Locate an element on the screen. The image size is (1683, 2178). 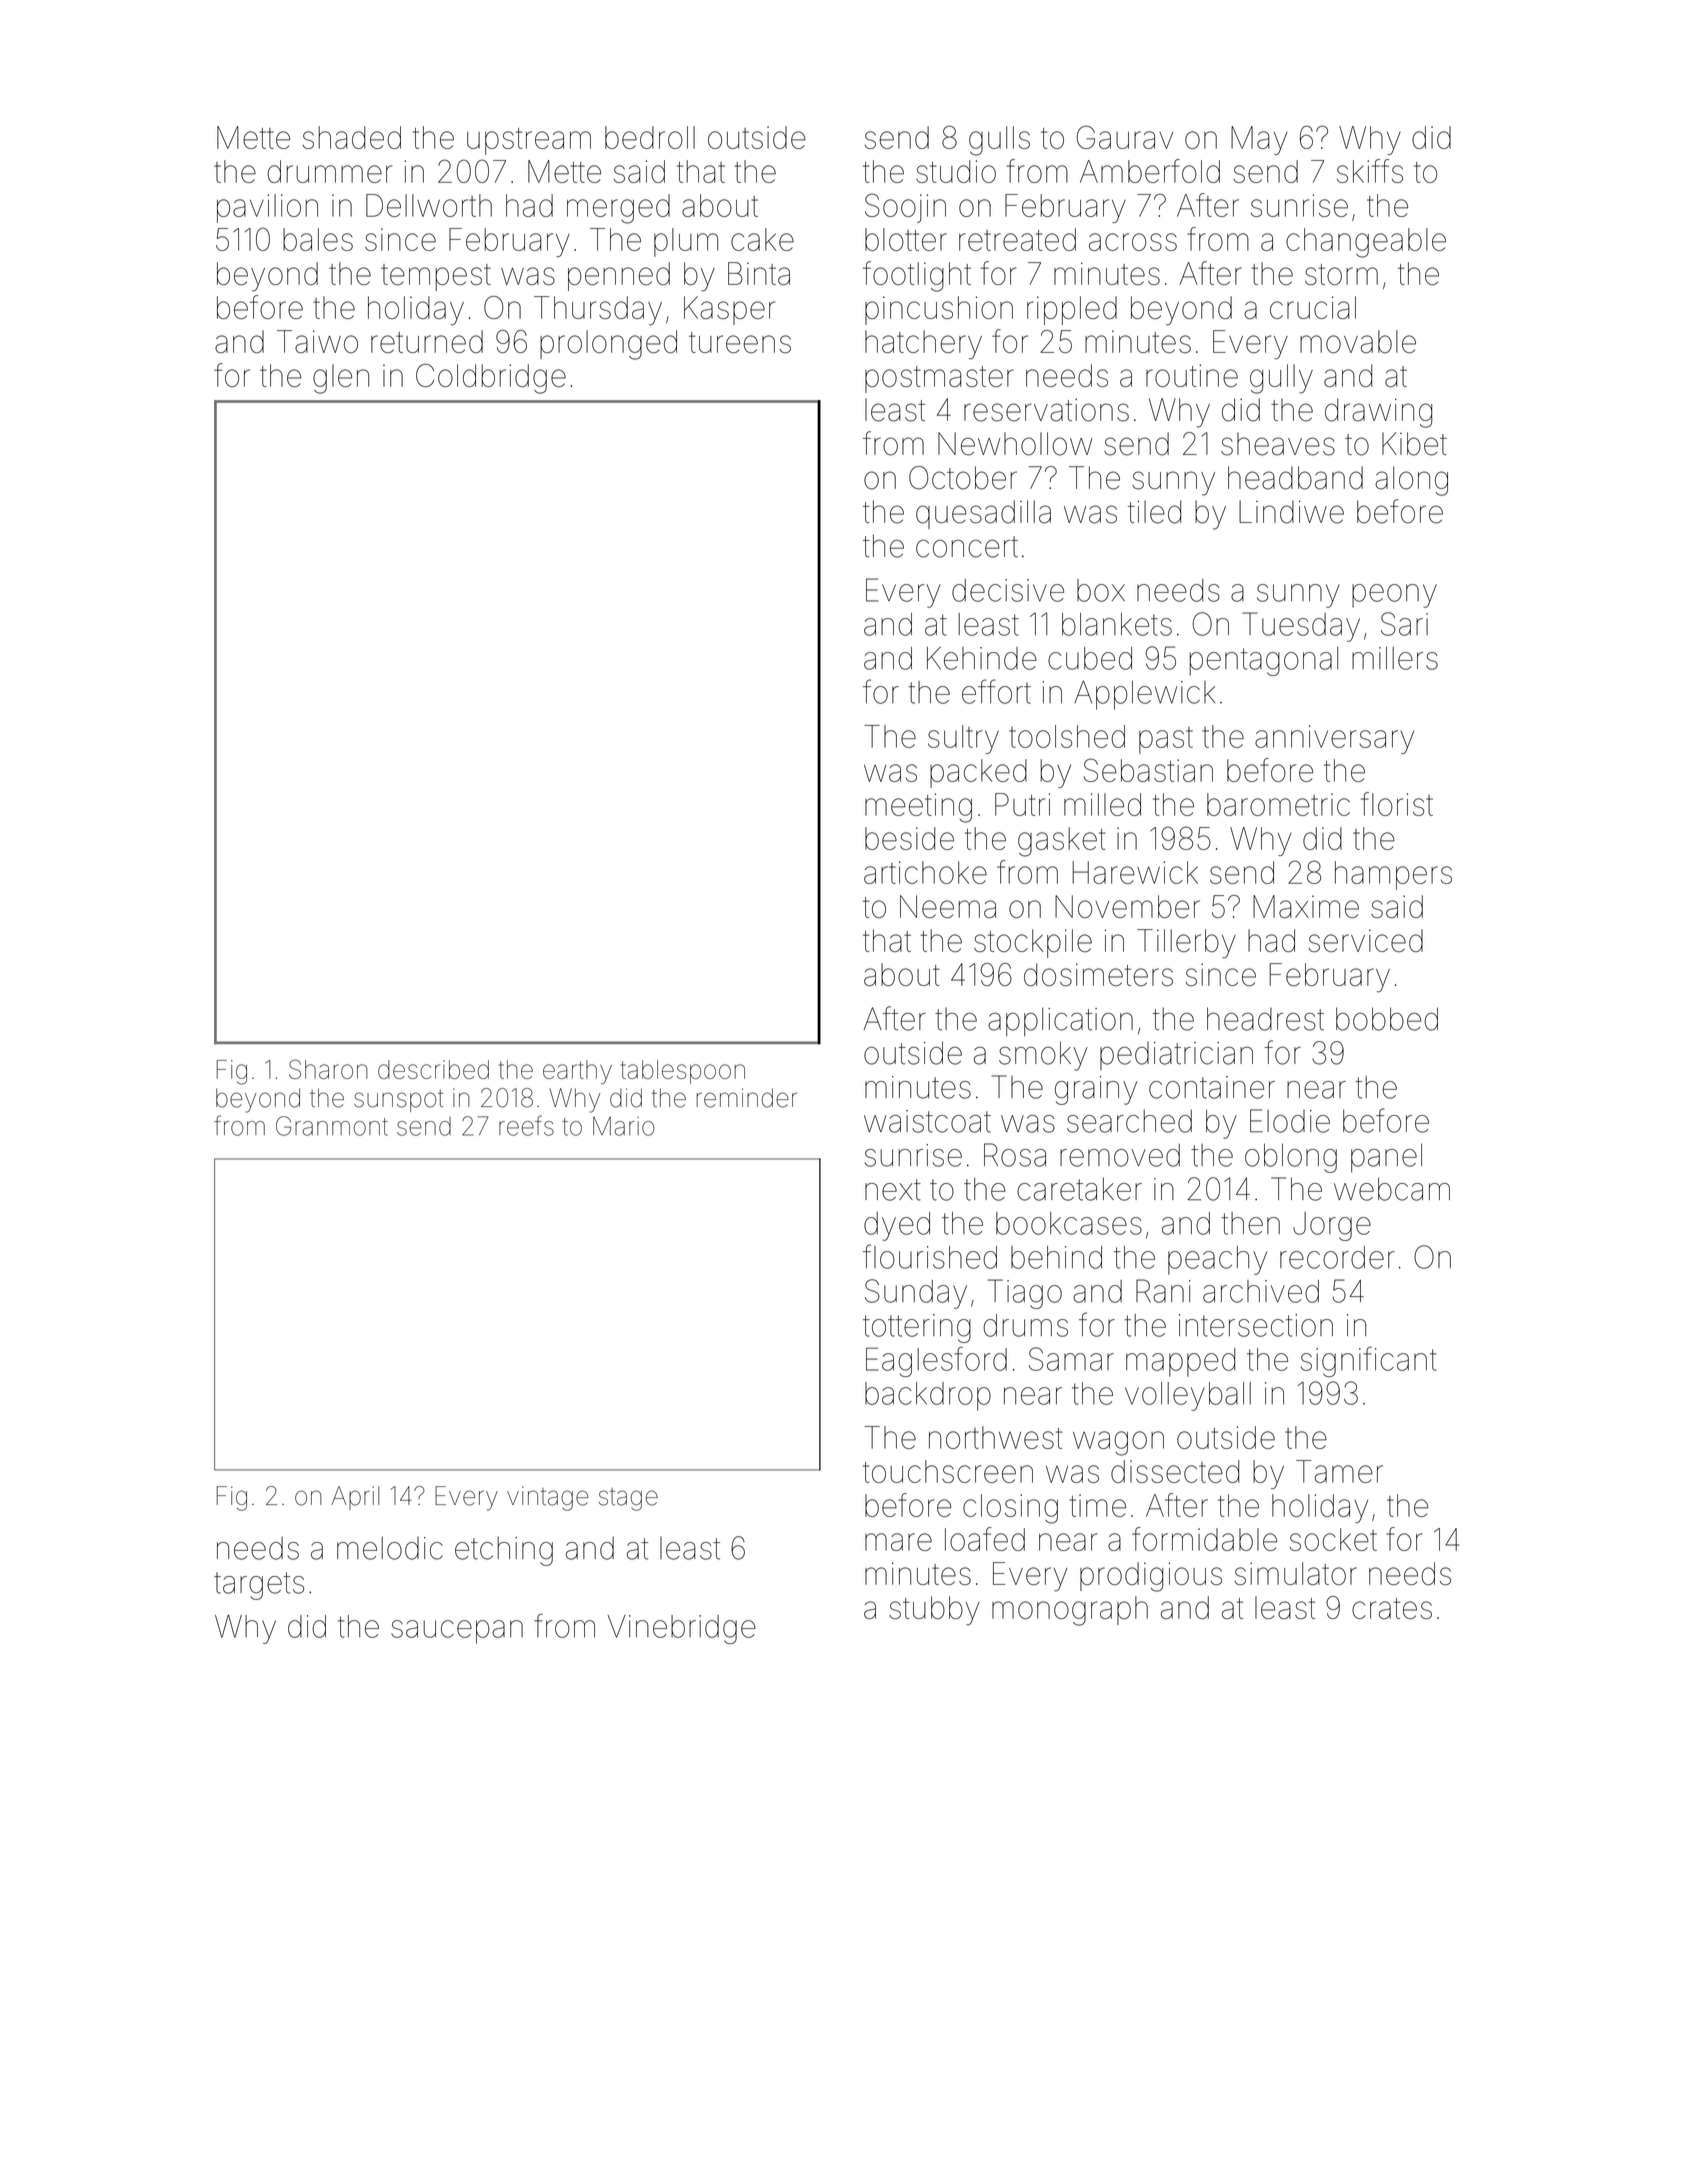
Vinebridge is located at coordinates (682, 1629).
